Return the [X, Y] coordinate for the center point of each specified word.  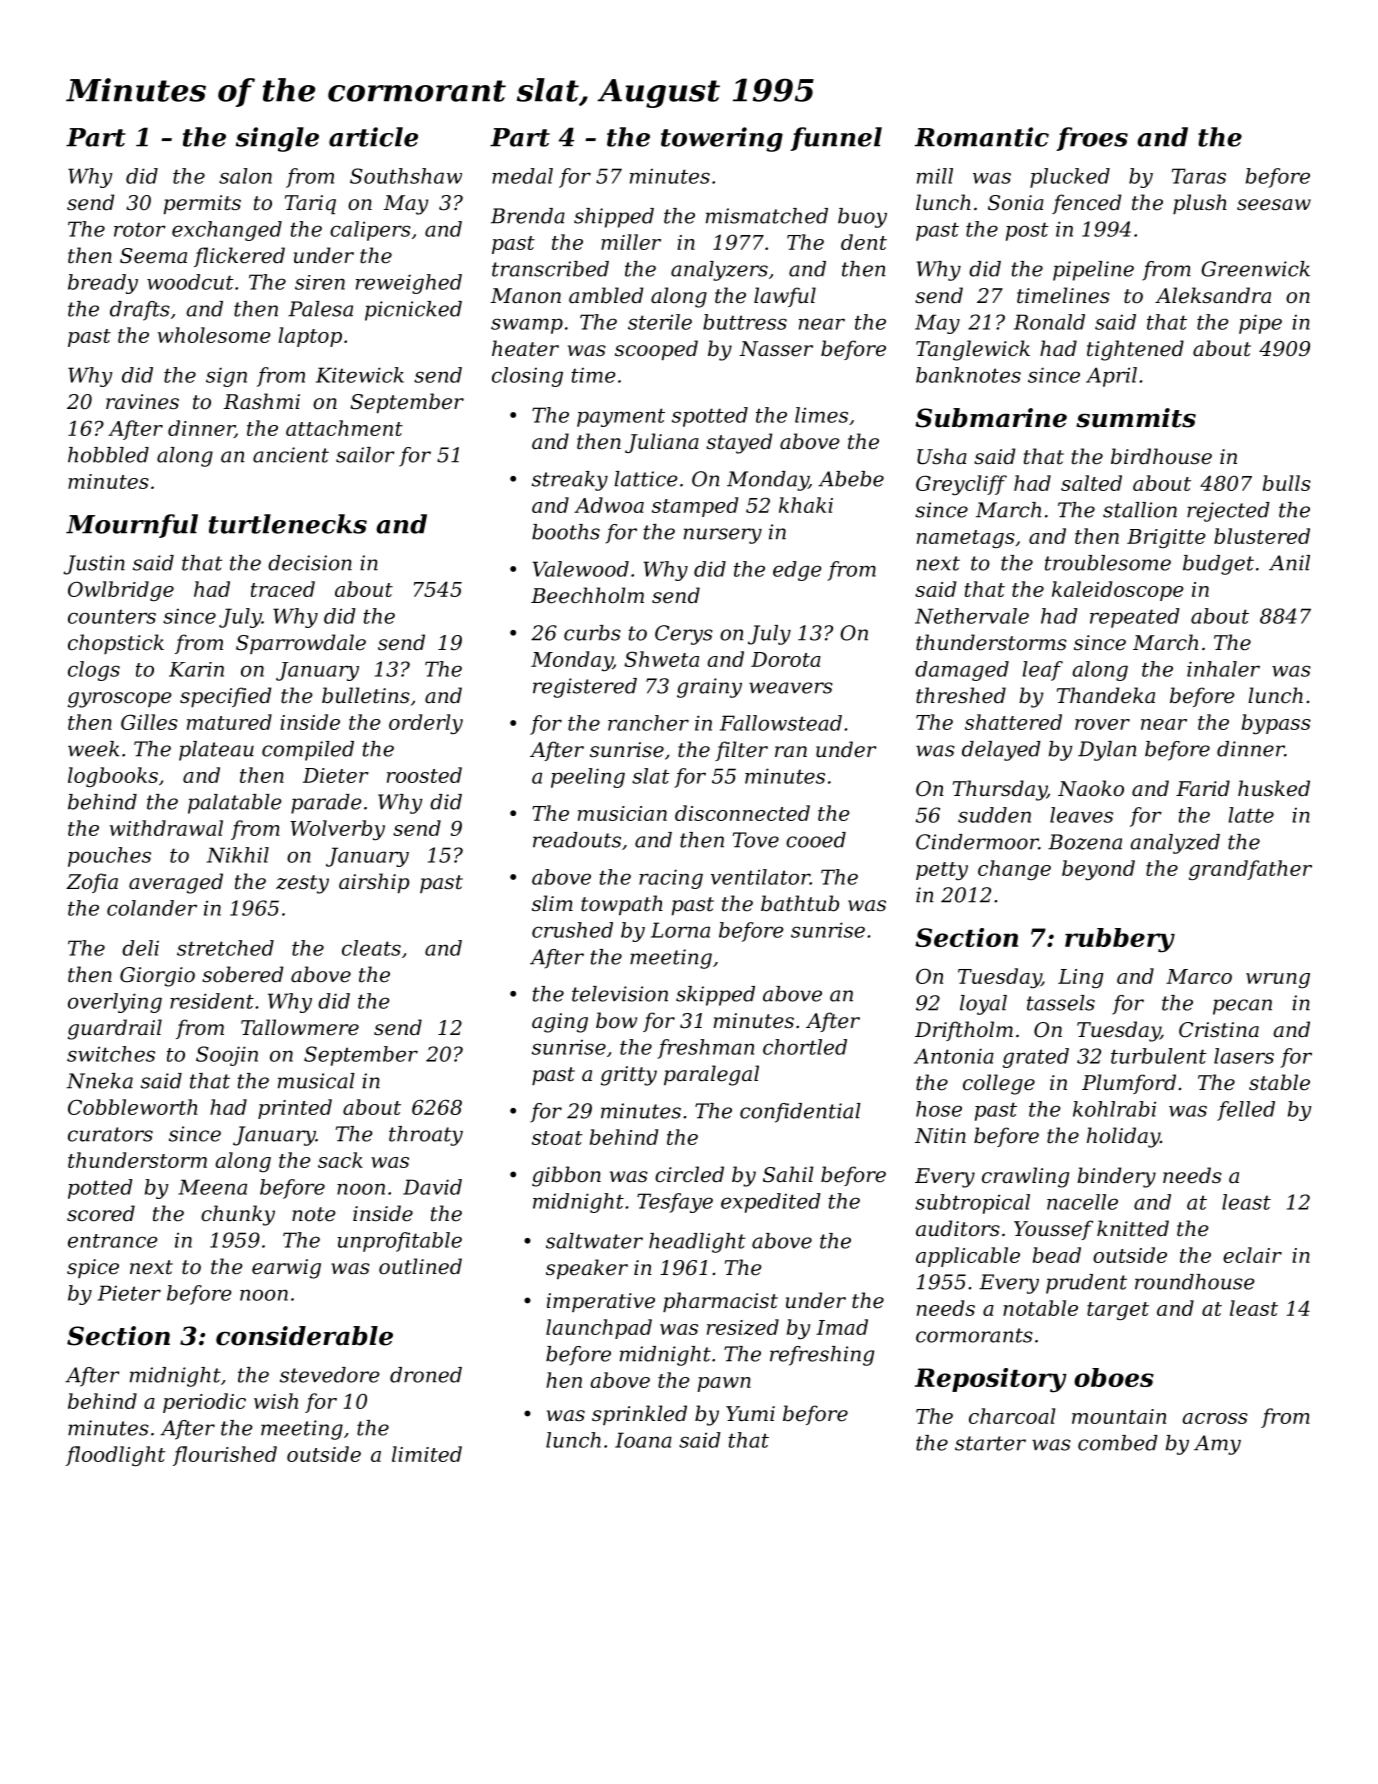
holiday [1123, 1137]
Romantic [982, 137]
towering [722, 139]
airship [374, 883]
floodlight [116, 1456]
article [373, 137]
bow [616, 1020]
